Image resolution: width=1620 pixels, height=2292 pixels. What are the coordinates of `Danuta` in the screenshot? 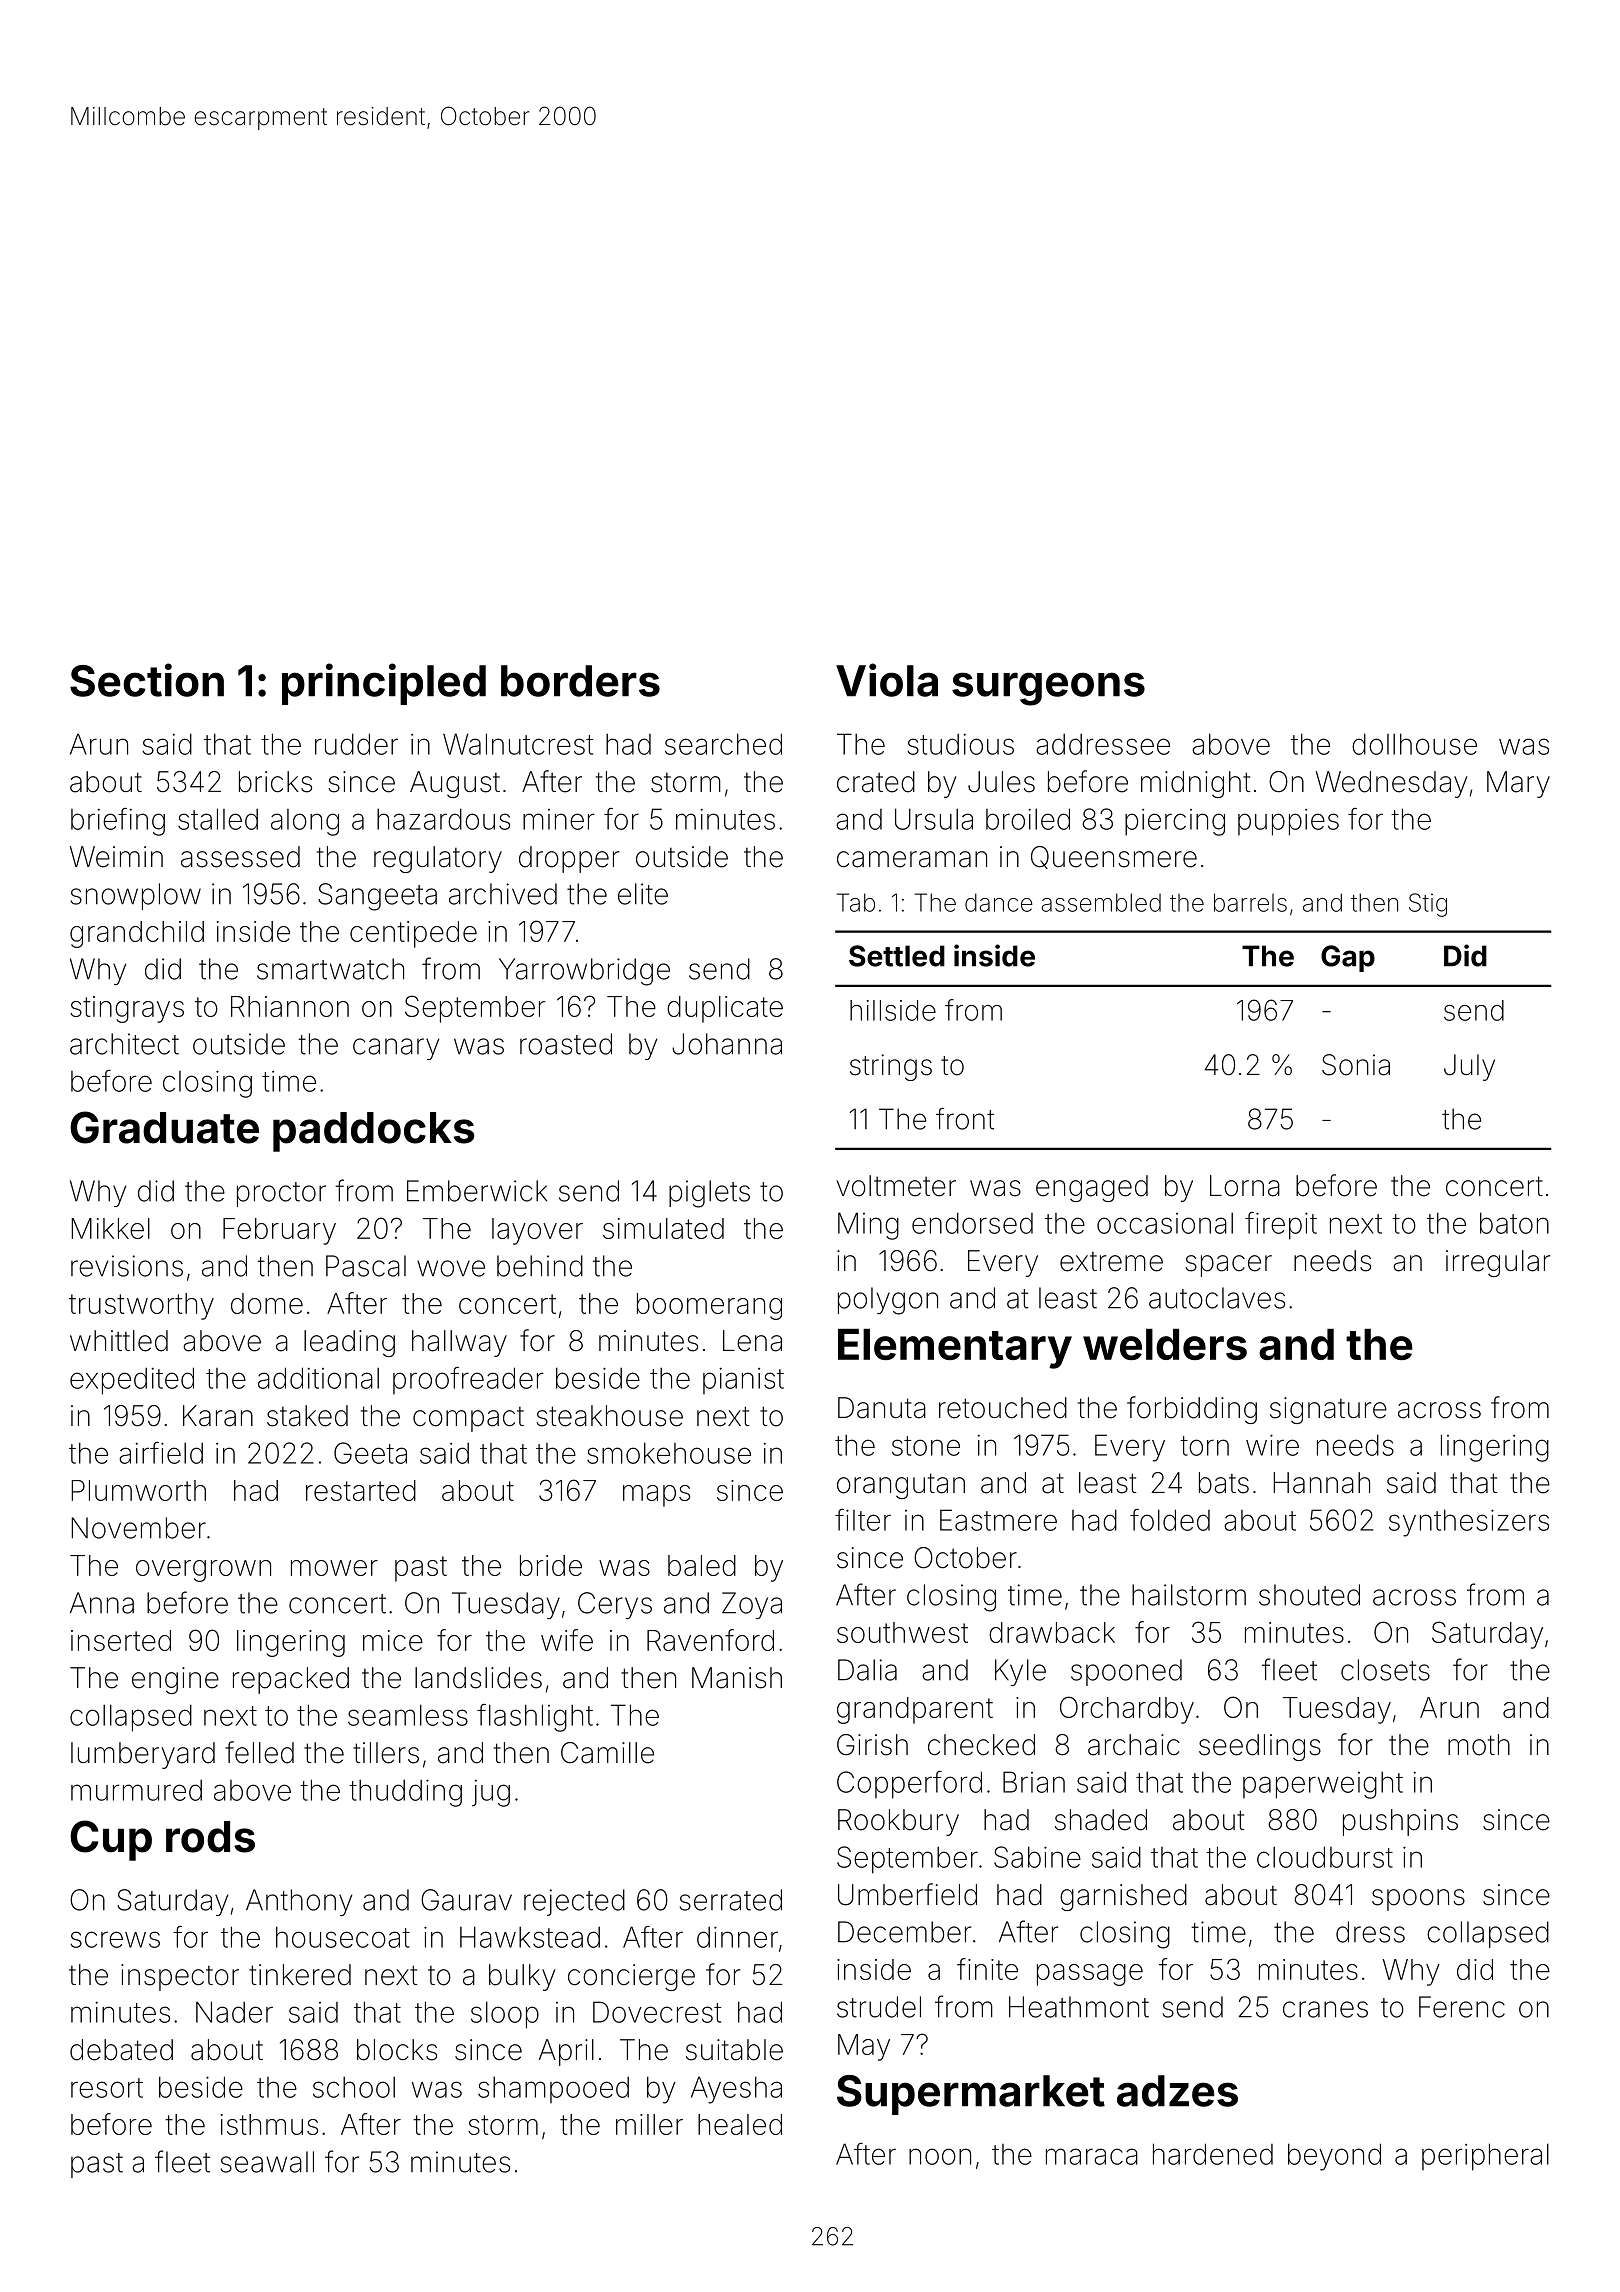 It's located at (882, 1408).
